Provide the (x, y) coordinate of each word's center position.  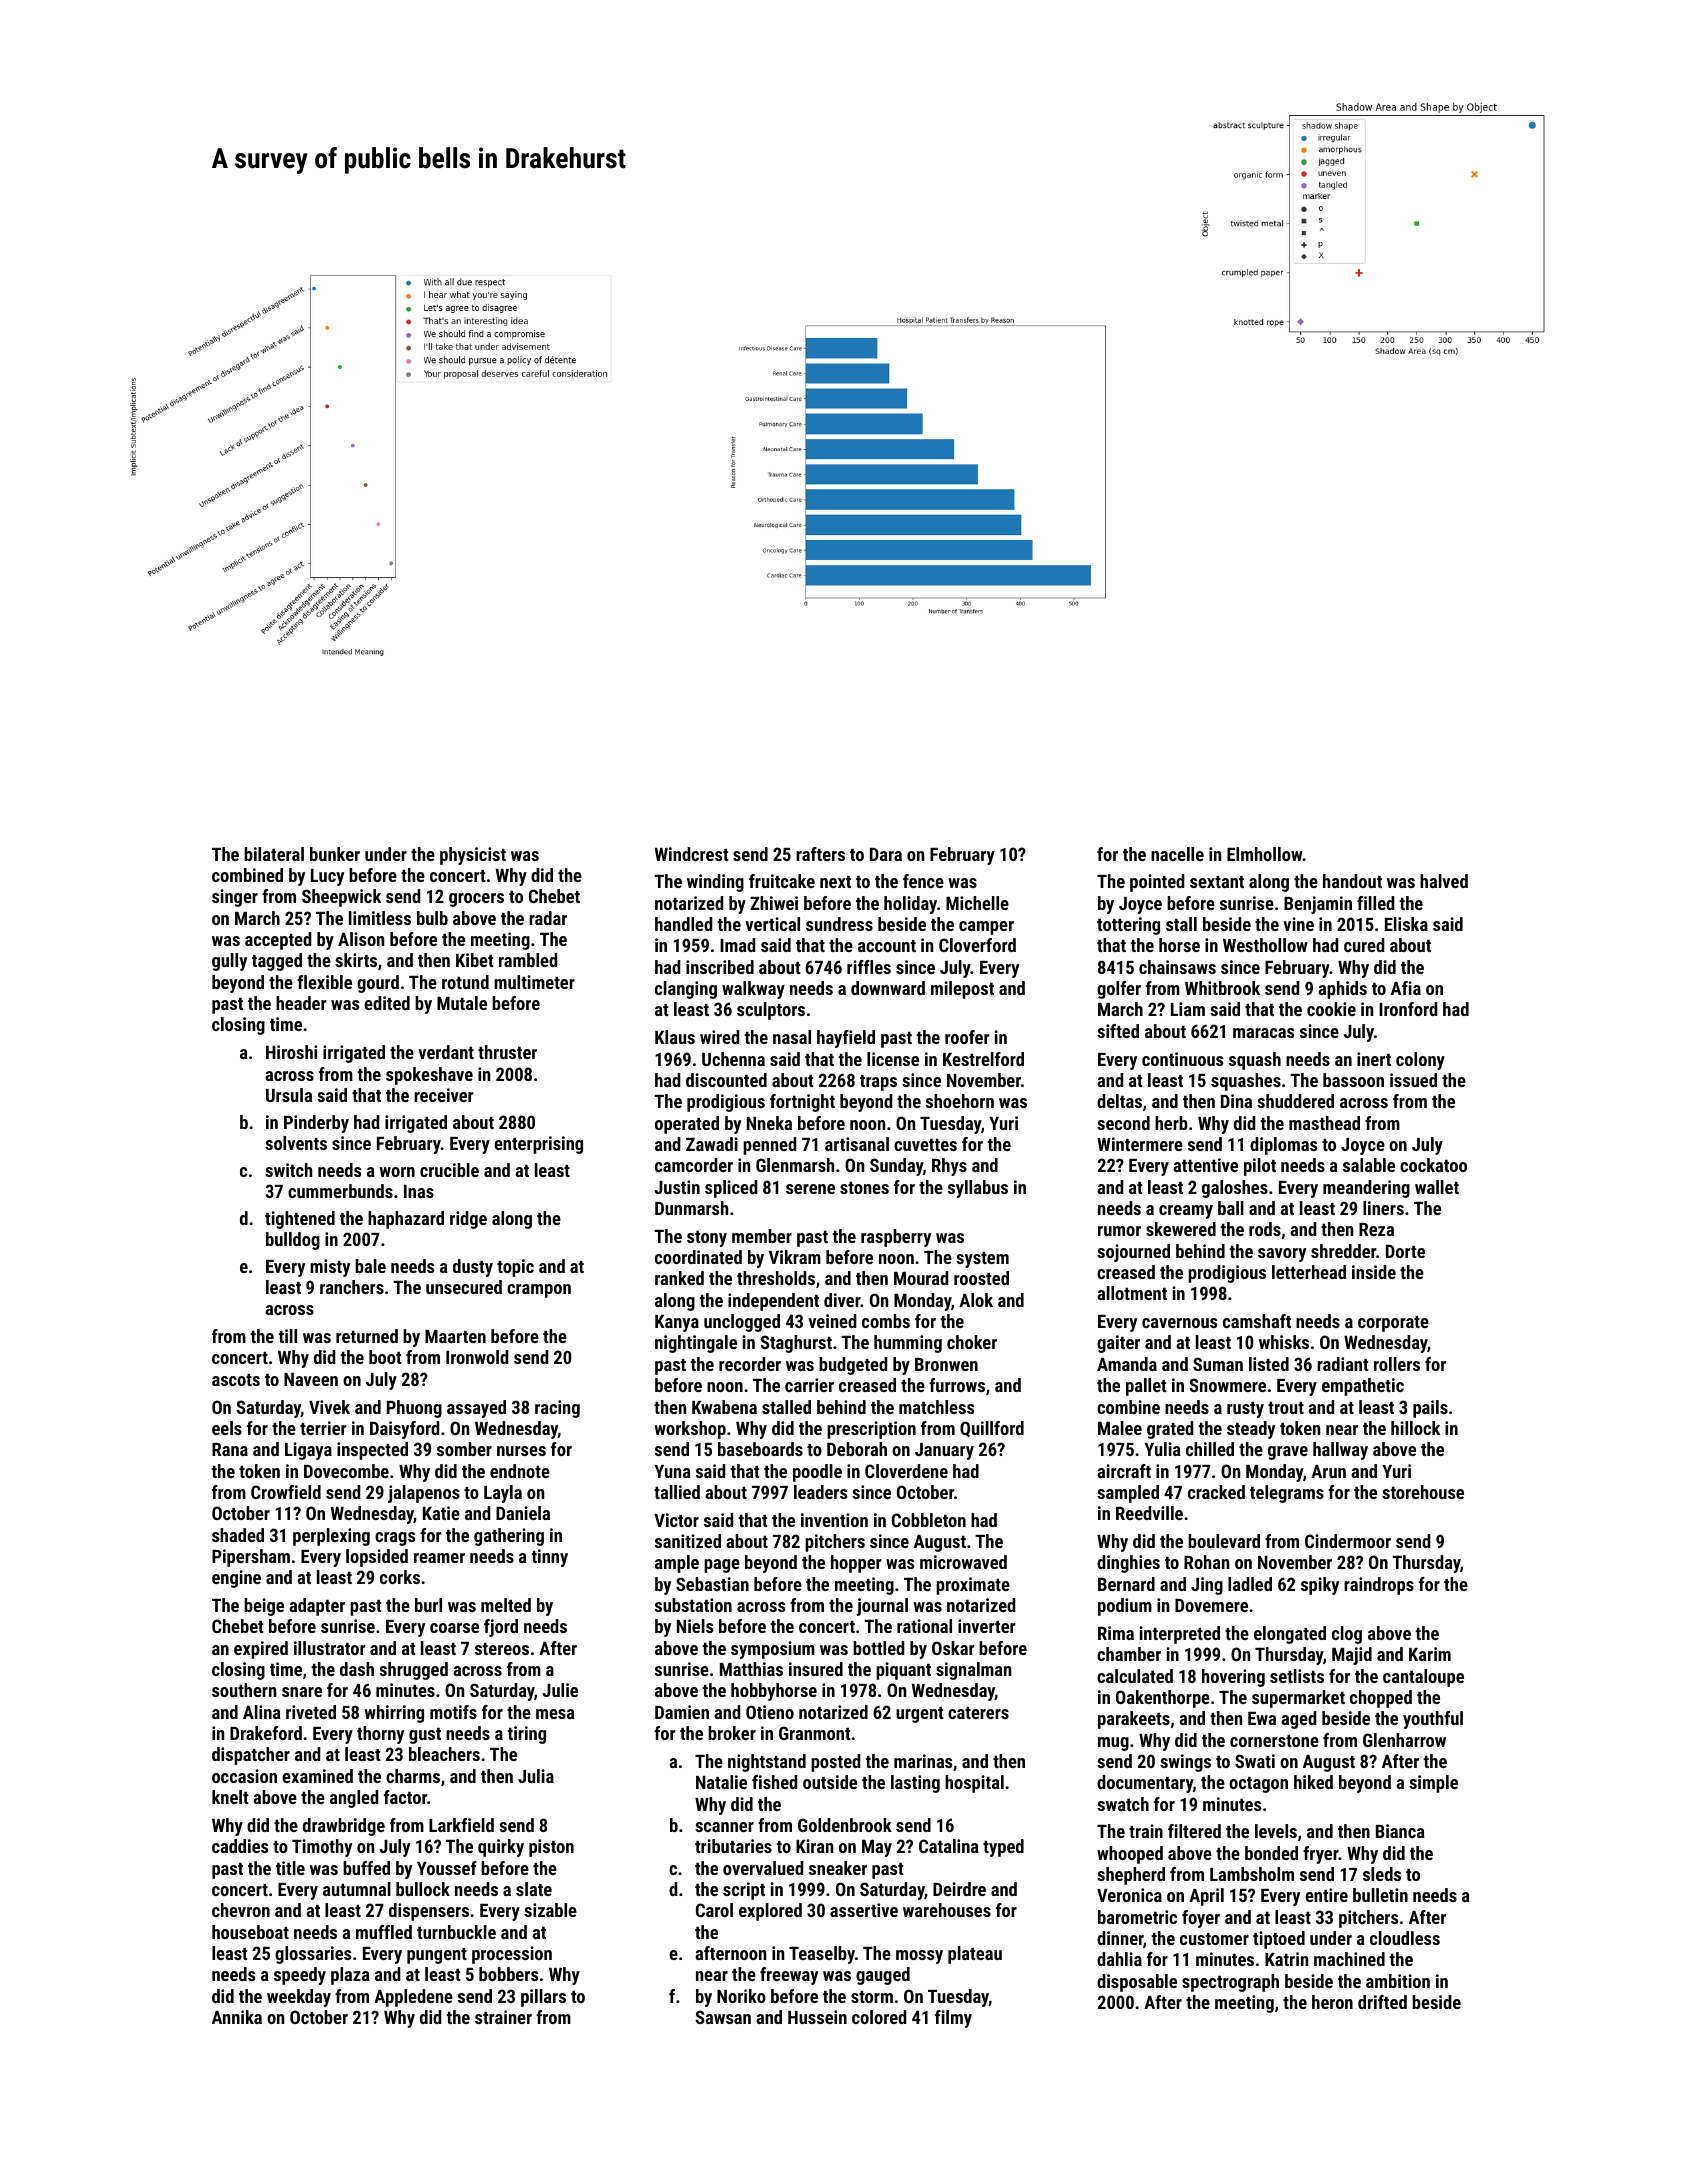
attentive (1205, 1165)
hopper (856, 1564)
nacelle (1177, 854)
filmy (953, 2019)
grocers (476, 900)
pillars (543, 1998)
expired (261, 1650)
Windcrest (692, 854)
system (982, 1260)
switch (288, 1170)
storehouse (1423, 1492)
